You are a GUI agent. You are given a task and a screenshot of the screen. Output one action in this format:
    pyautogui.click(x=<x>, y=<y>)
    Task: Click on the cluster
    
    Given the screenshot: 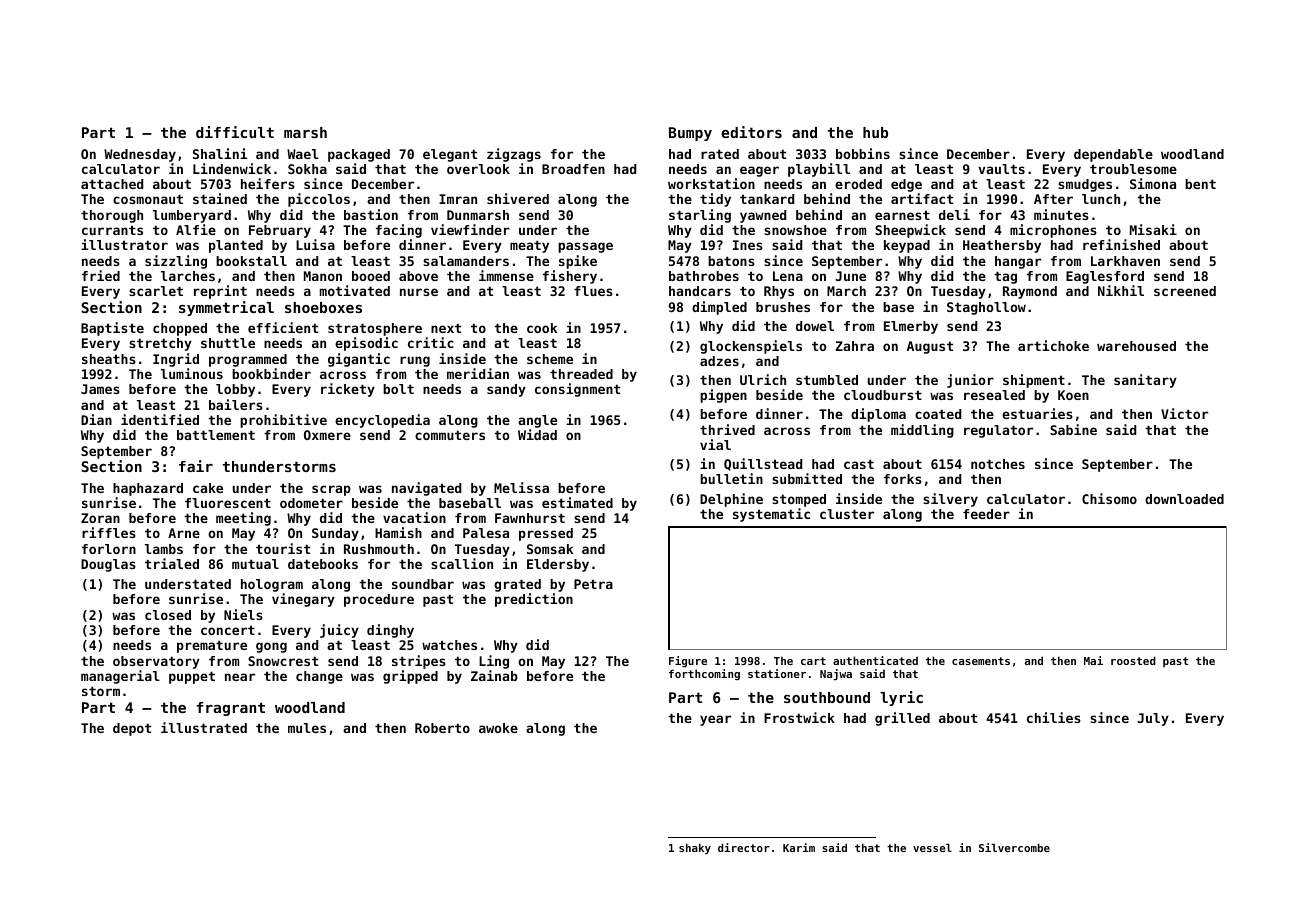 What is the action you would take?
    pyautogui.click(x=847, y=514)
